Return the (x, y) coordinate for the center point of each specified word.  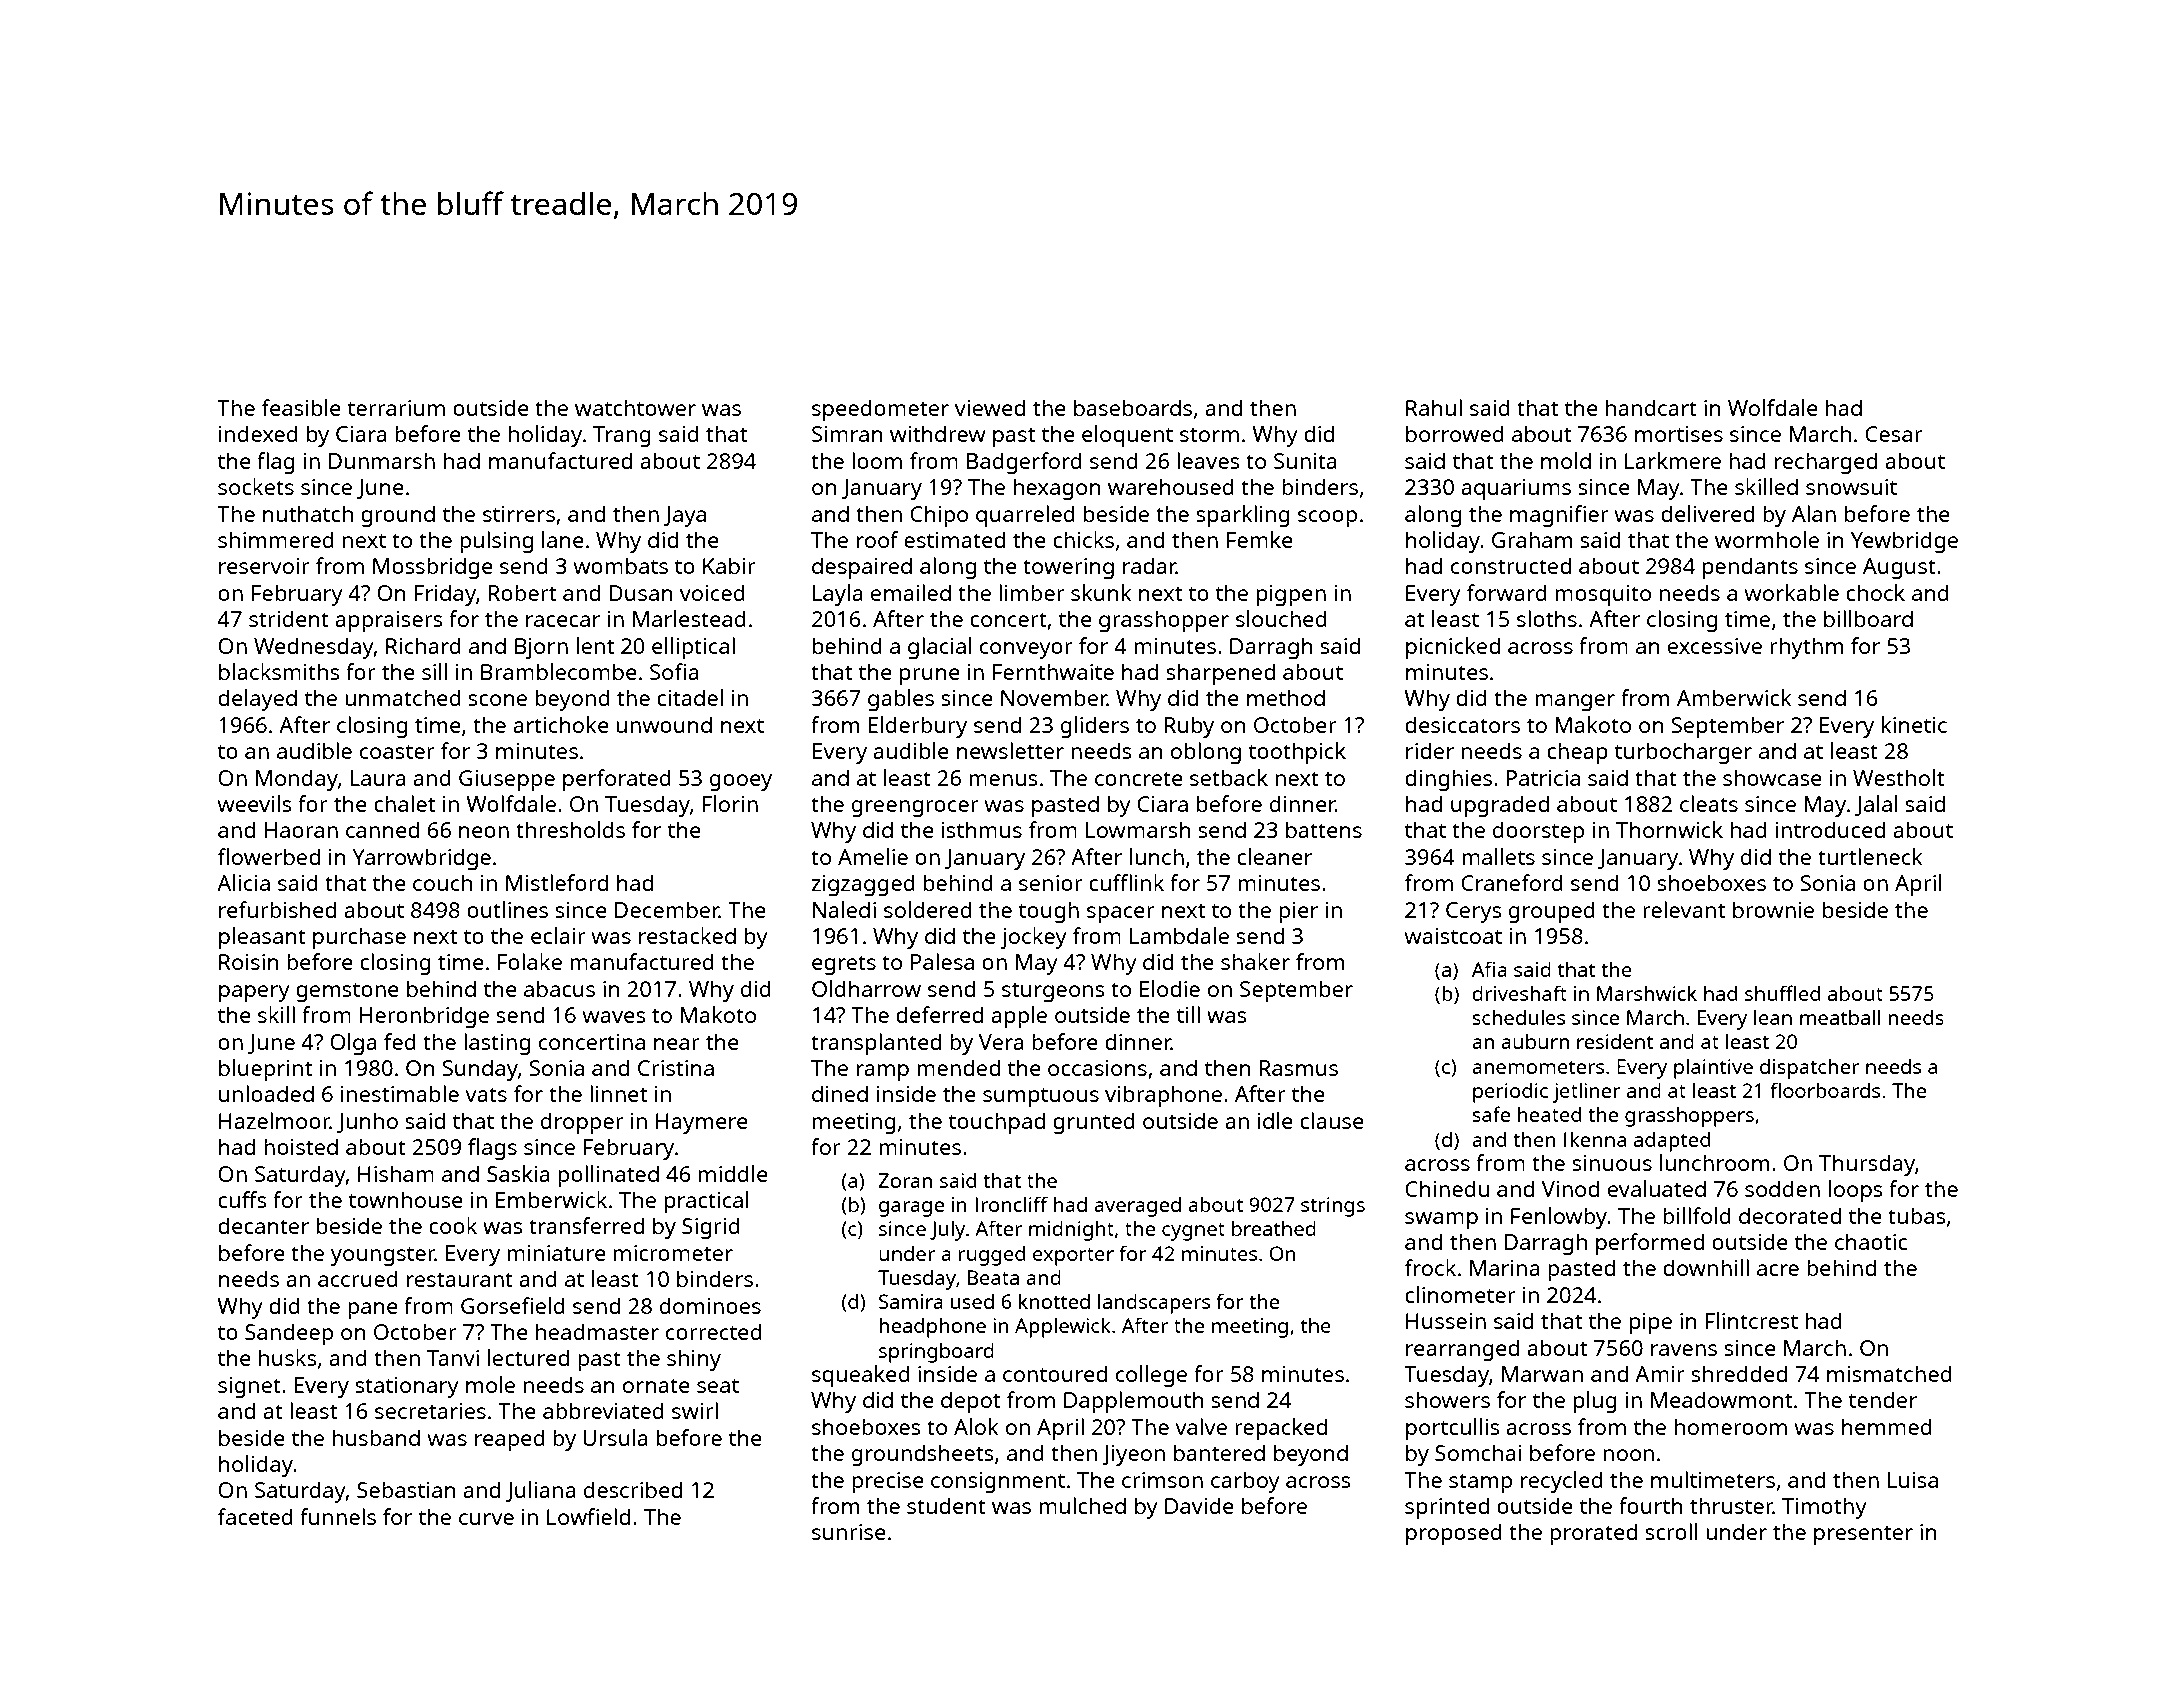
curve (486, 1519)
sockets (256, 486)
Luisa (1913, 1480)
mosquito (1603, 595)
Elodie (1170, 988)
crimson (1162, 1480)
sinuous (1612, 1163)
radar (1149, 565)
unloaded (266, 1093)
